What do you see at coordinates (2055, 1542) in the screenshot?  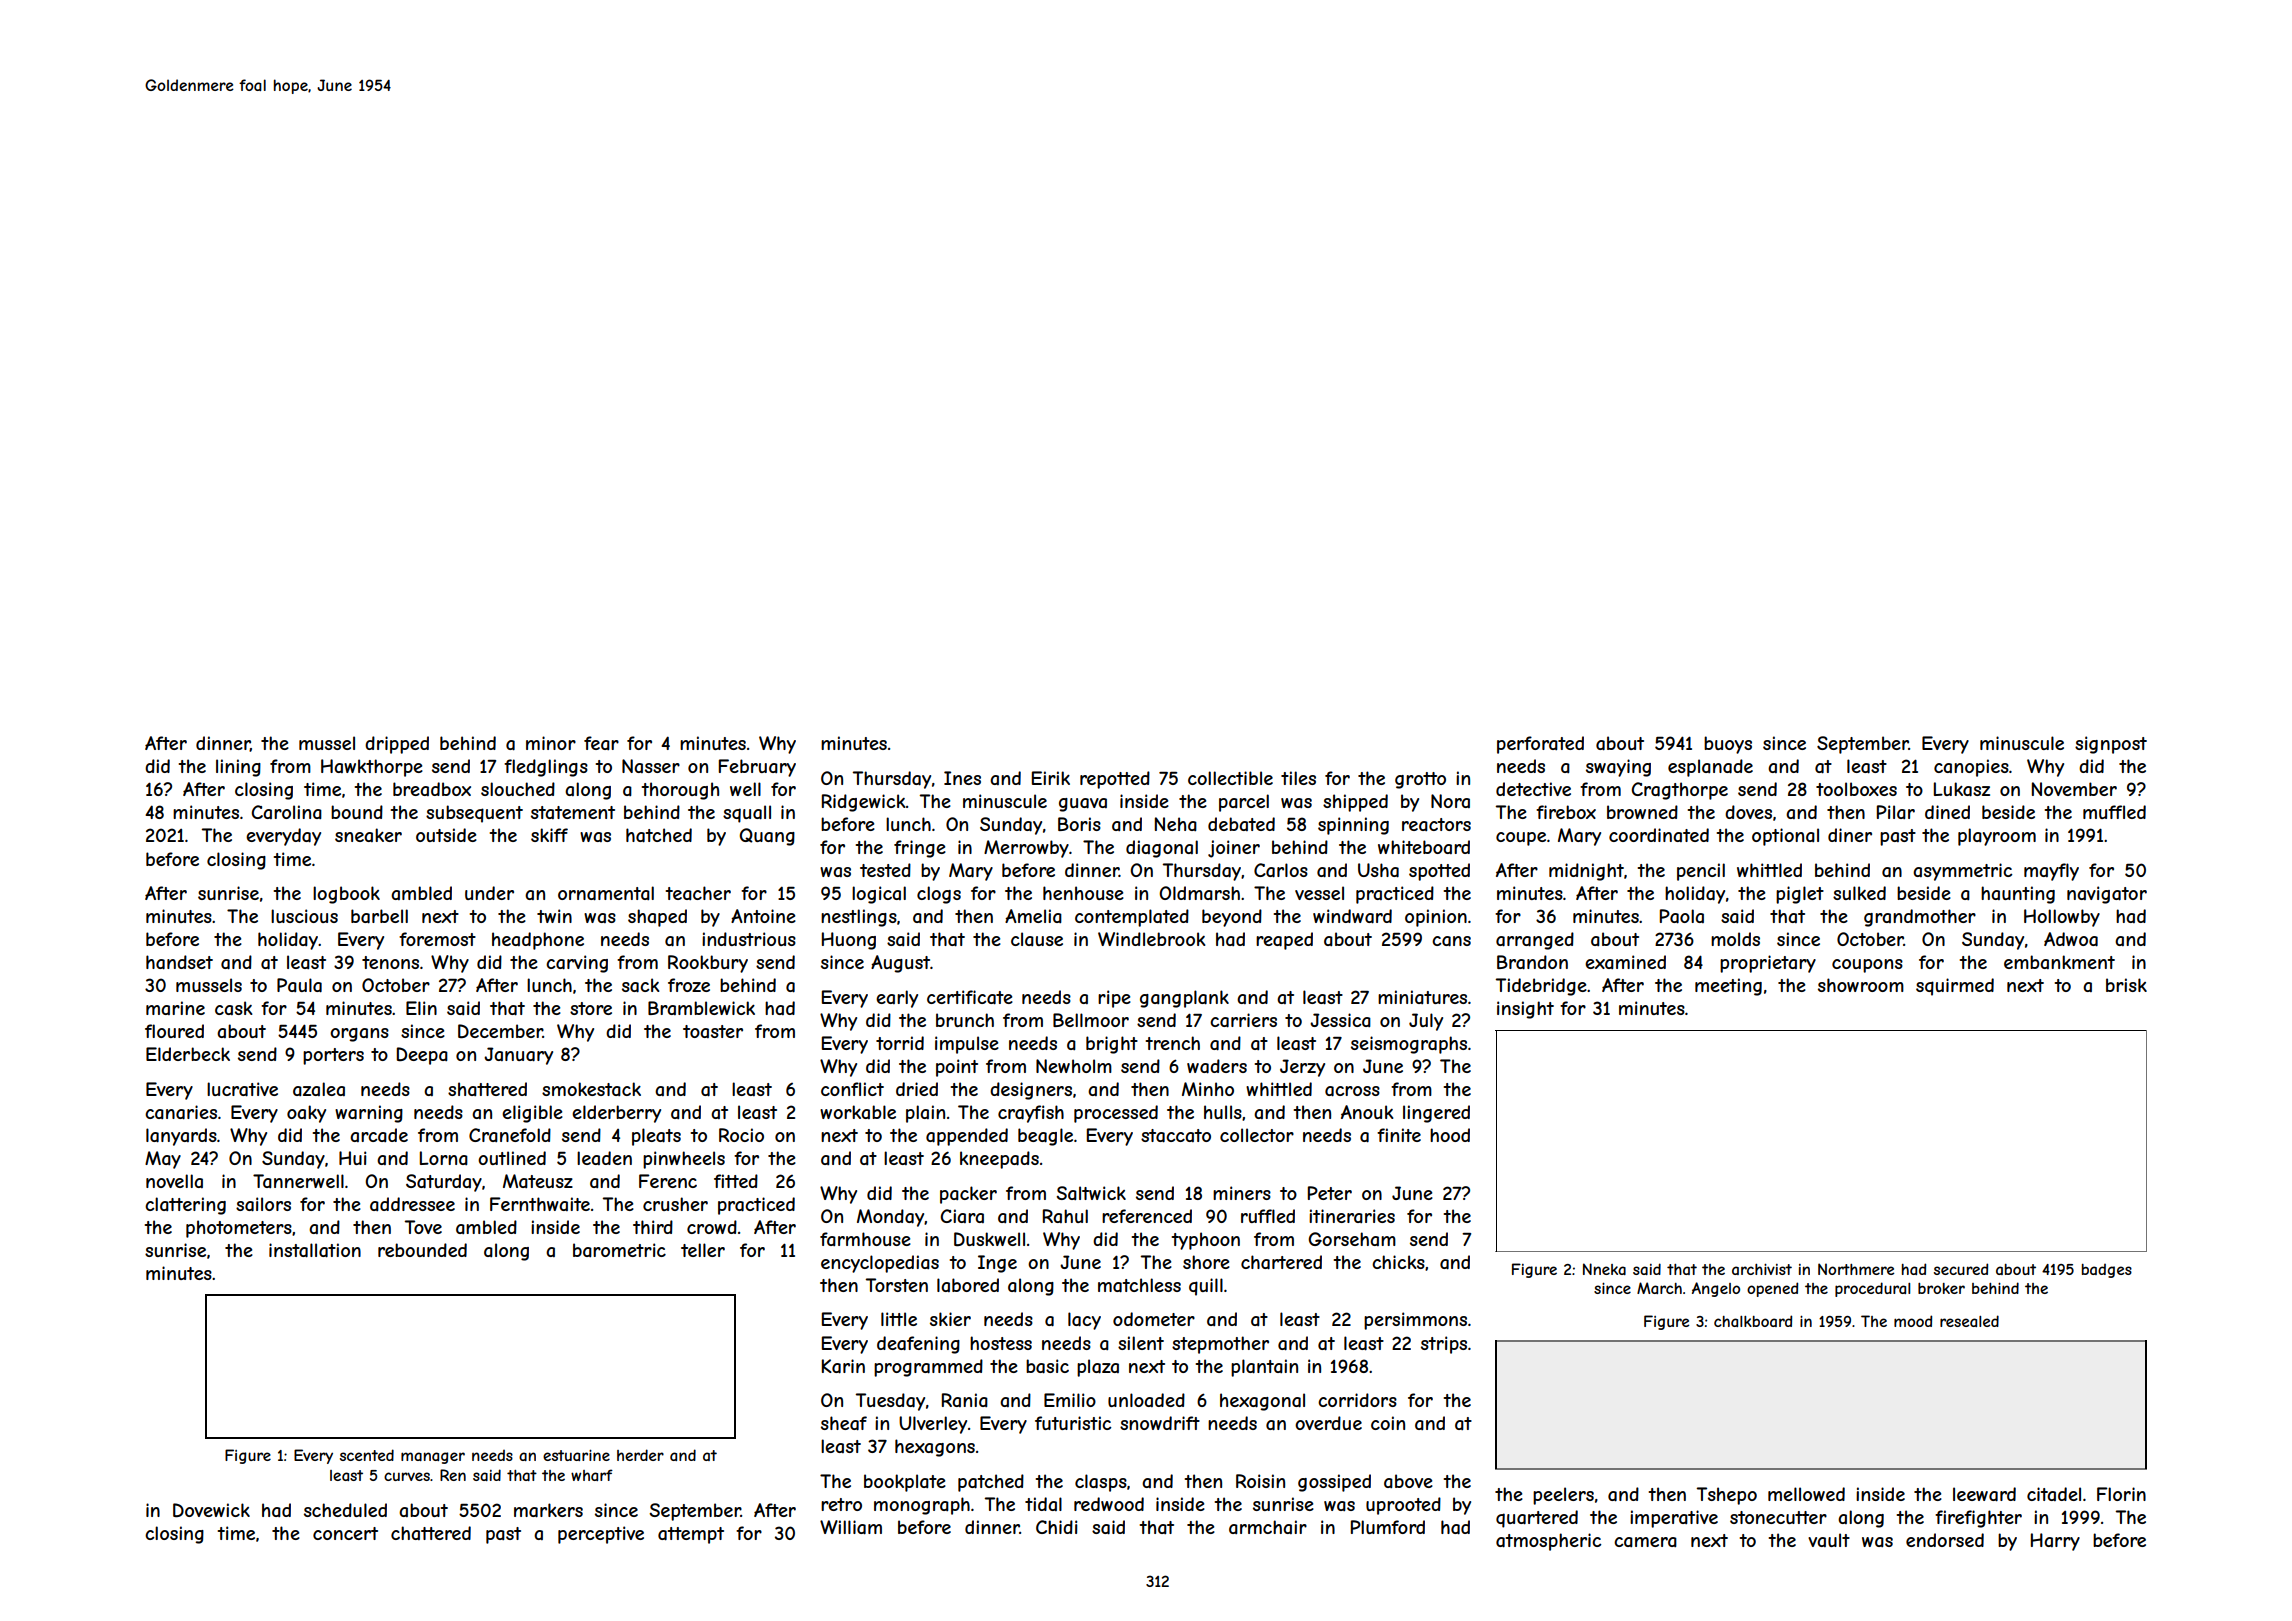 I see `Harry` at bounding box center [2055, 1542].
